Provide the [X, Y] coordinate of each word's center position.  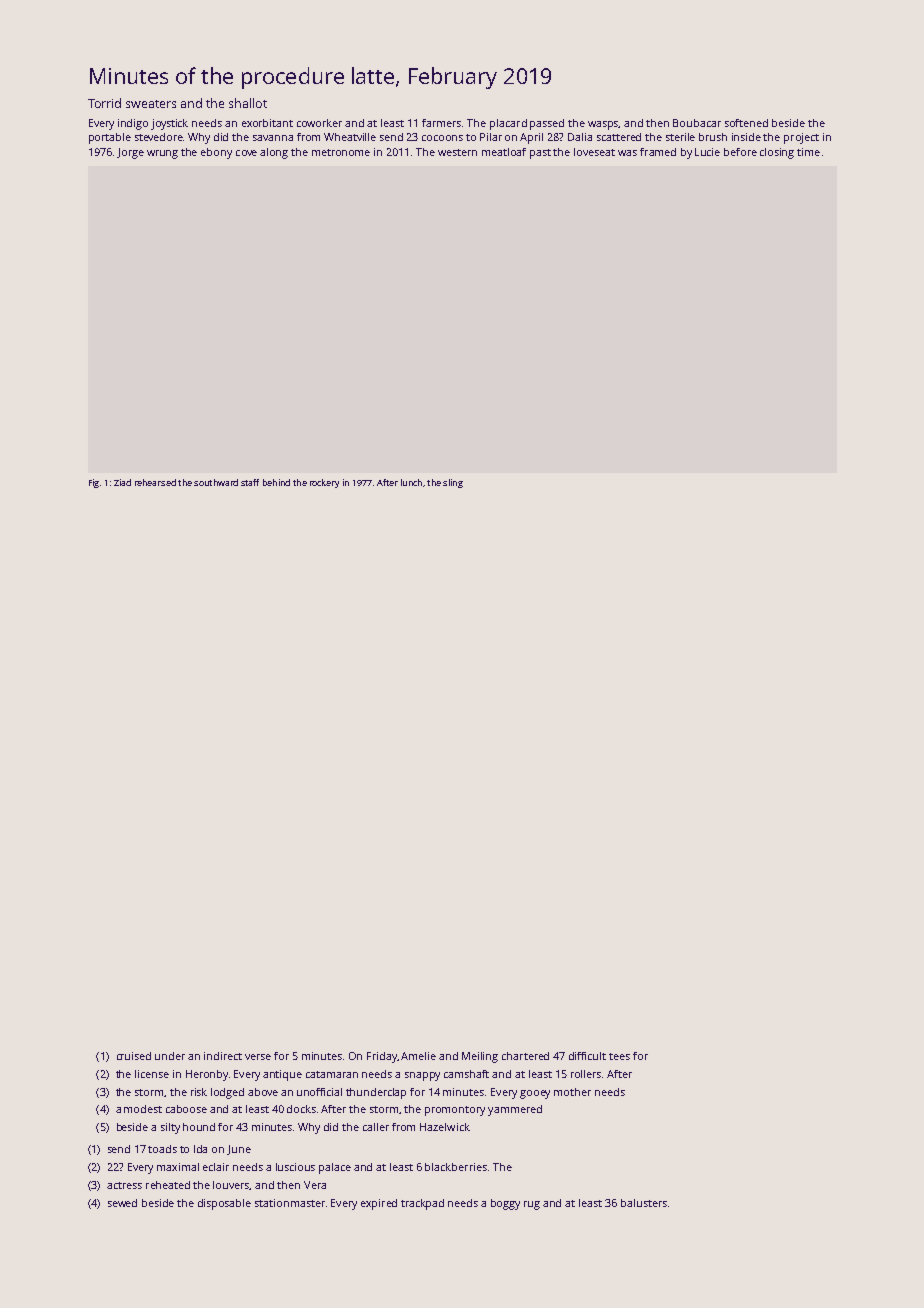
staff [250, 482]
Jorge [130, 153]
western [457, 152]
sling [453, 483]
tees [619, 1056]
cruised [134, 1056]
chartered [525, 1056]
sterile [680, 137]
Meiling [480, 1057]
